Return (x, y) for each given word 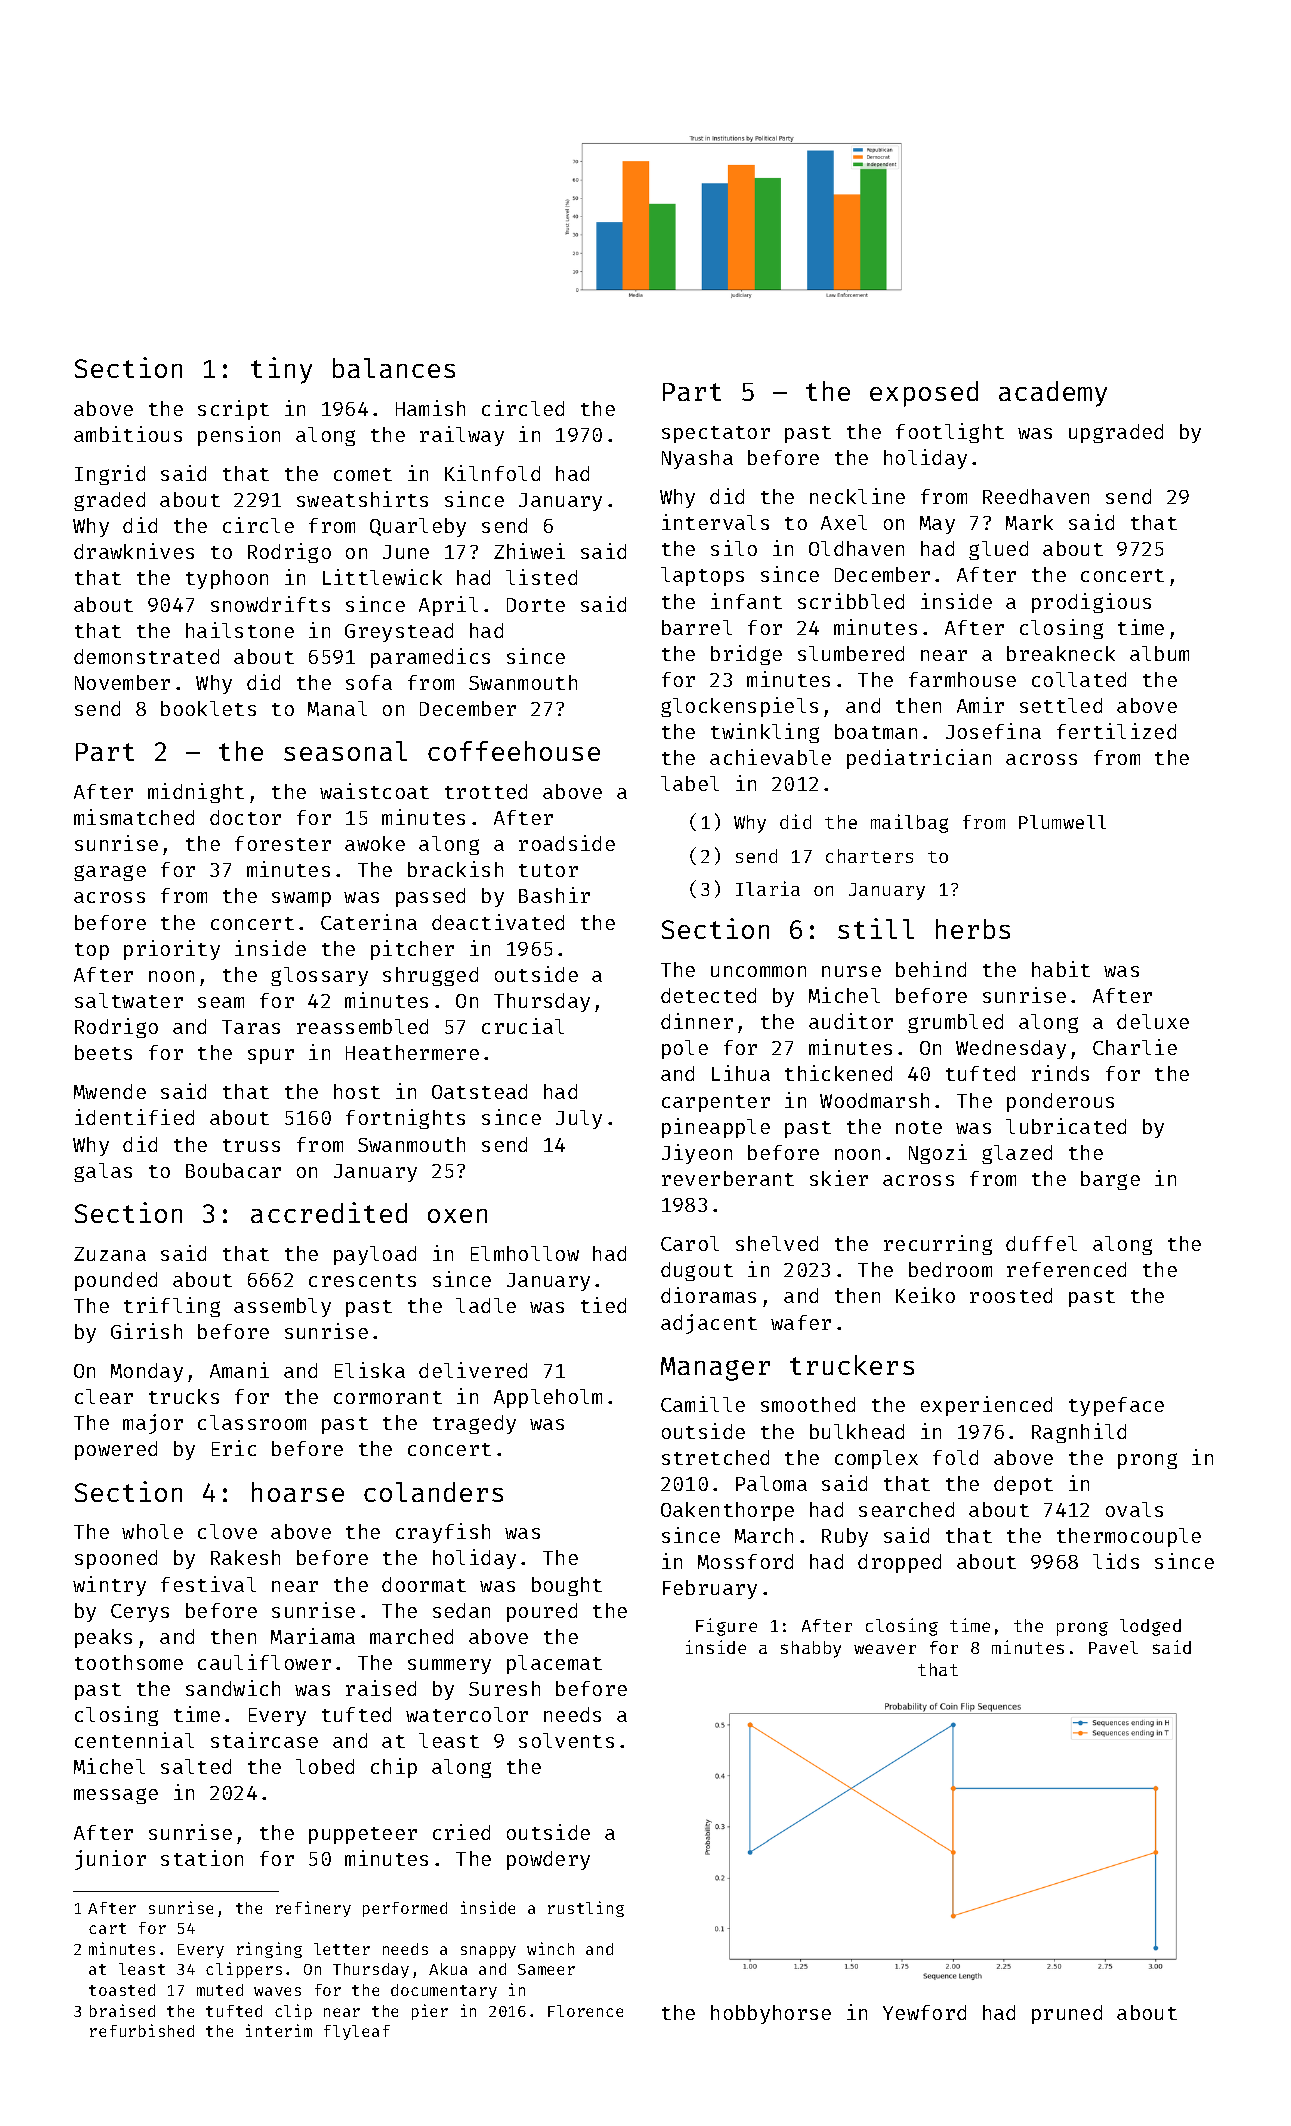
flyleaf (357, 2032)
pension (239, 436)
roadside (567, 843)
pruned (1067, 2014)
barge (1110, 1180)
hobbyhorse (771, 2014)
